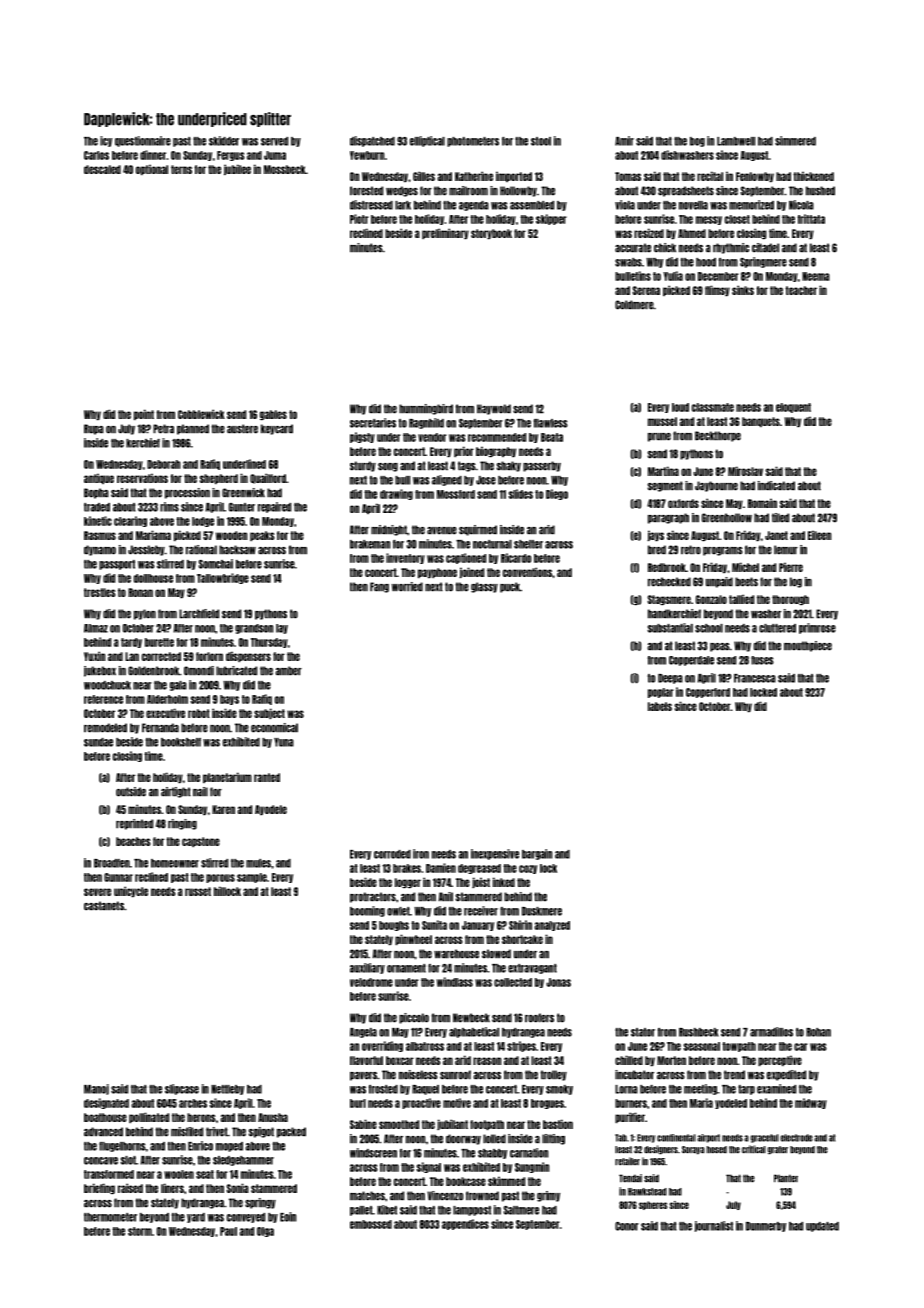 Image resolution: width=924 pixels, height=1308 pixels. I want to click on Rushbeck, so click(698, 1032).
